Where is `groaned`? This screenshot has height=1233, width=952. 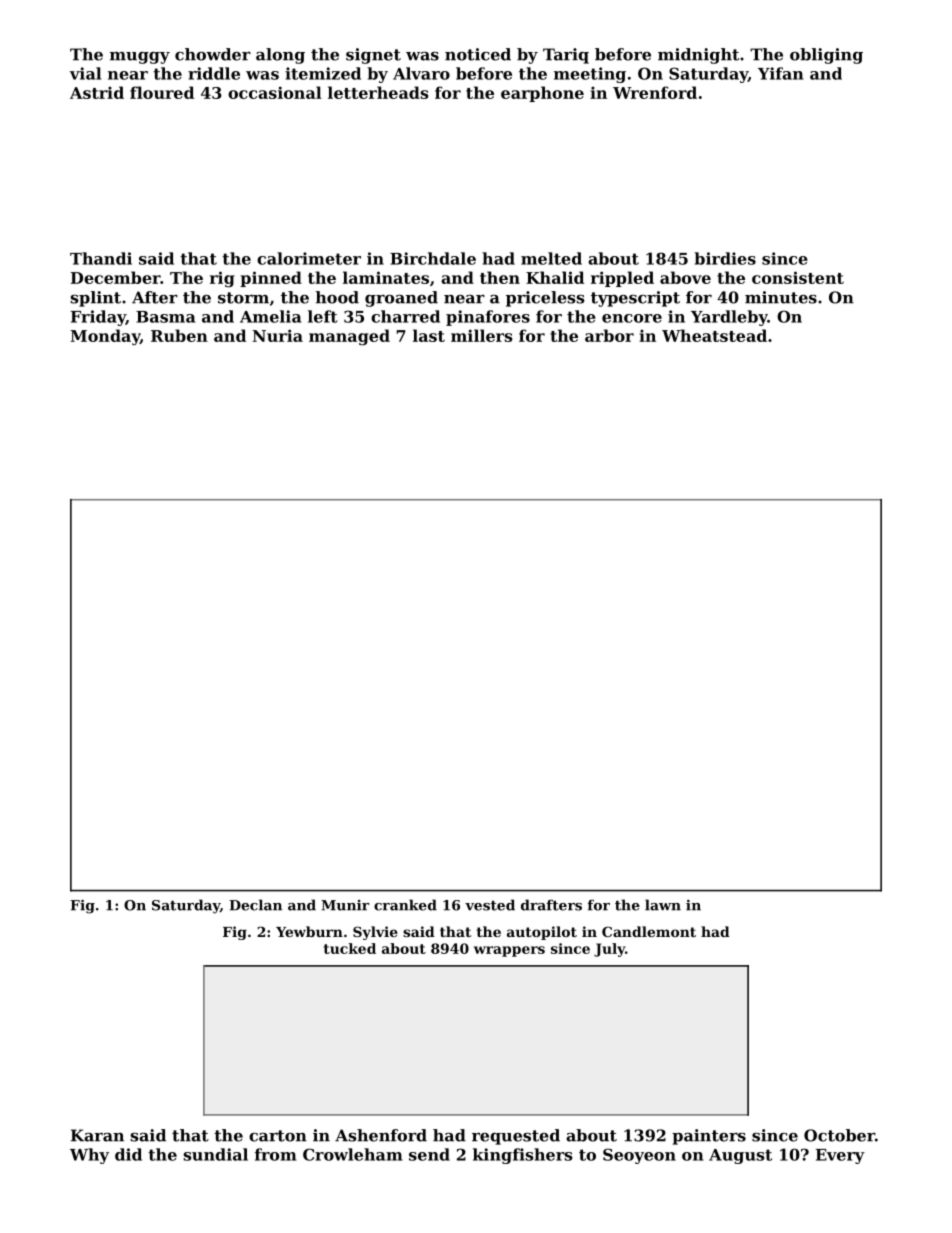
groaned is located at coordinates (401, 299).
